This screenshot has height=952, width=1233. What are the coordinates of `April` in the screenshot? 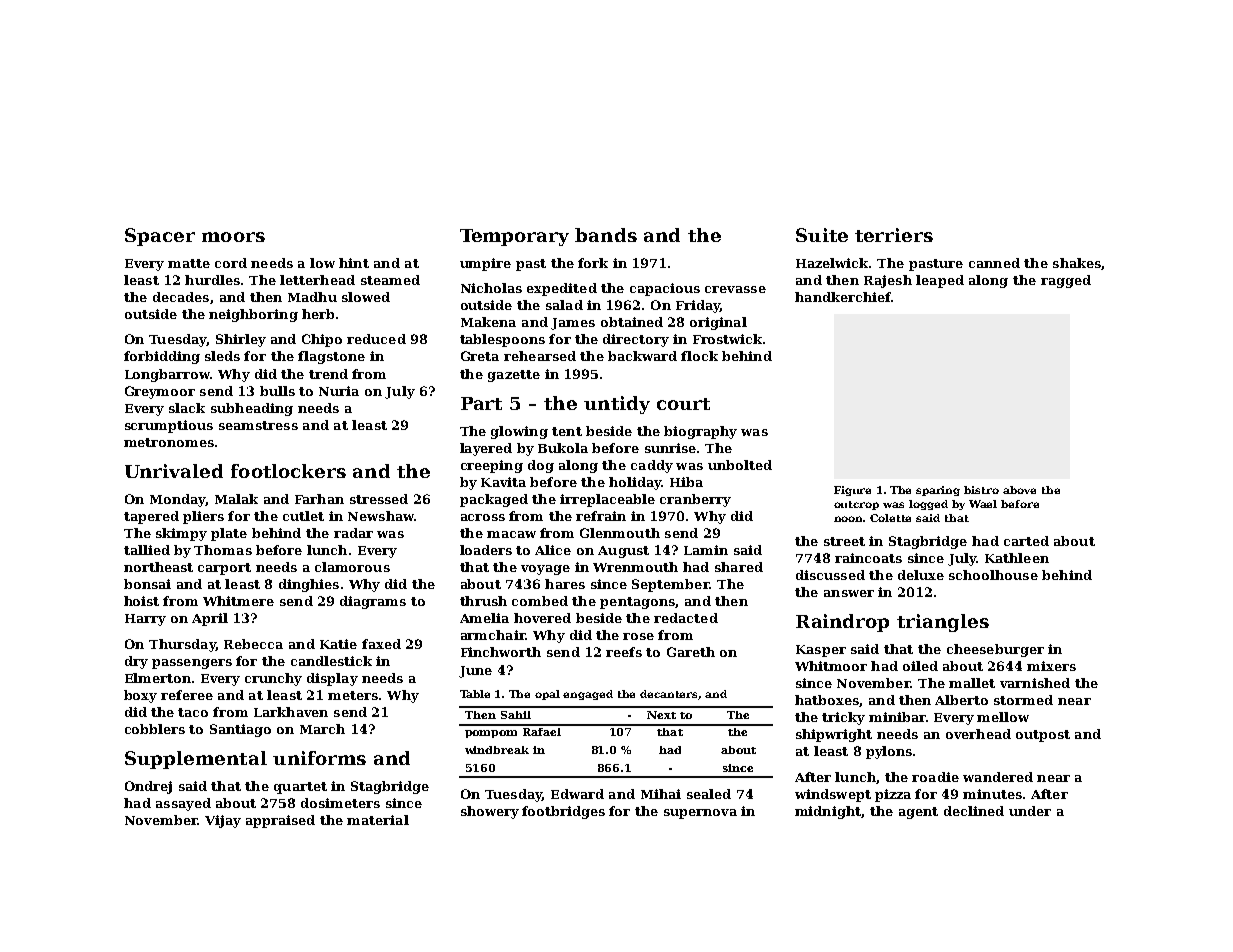 It's located at (210, 619).
